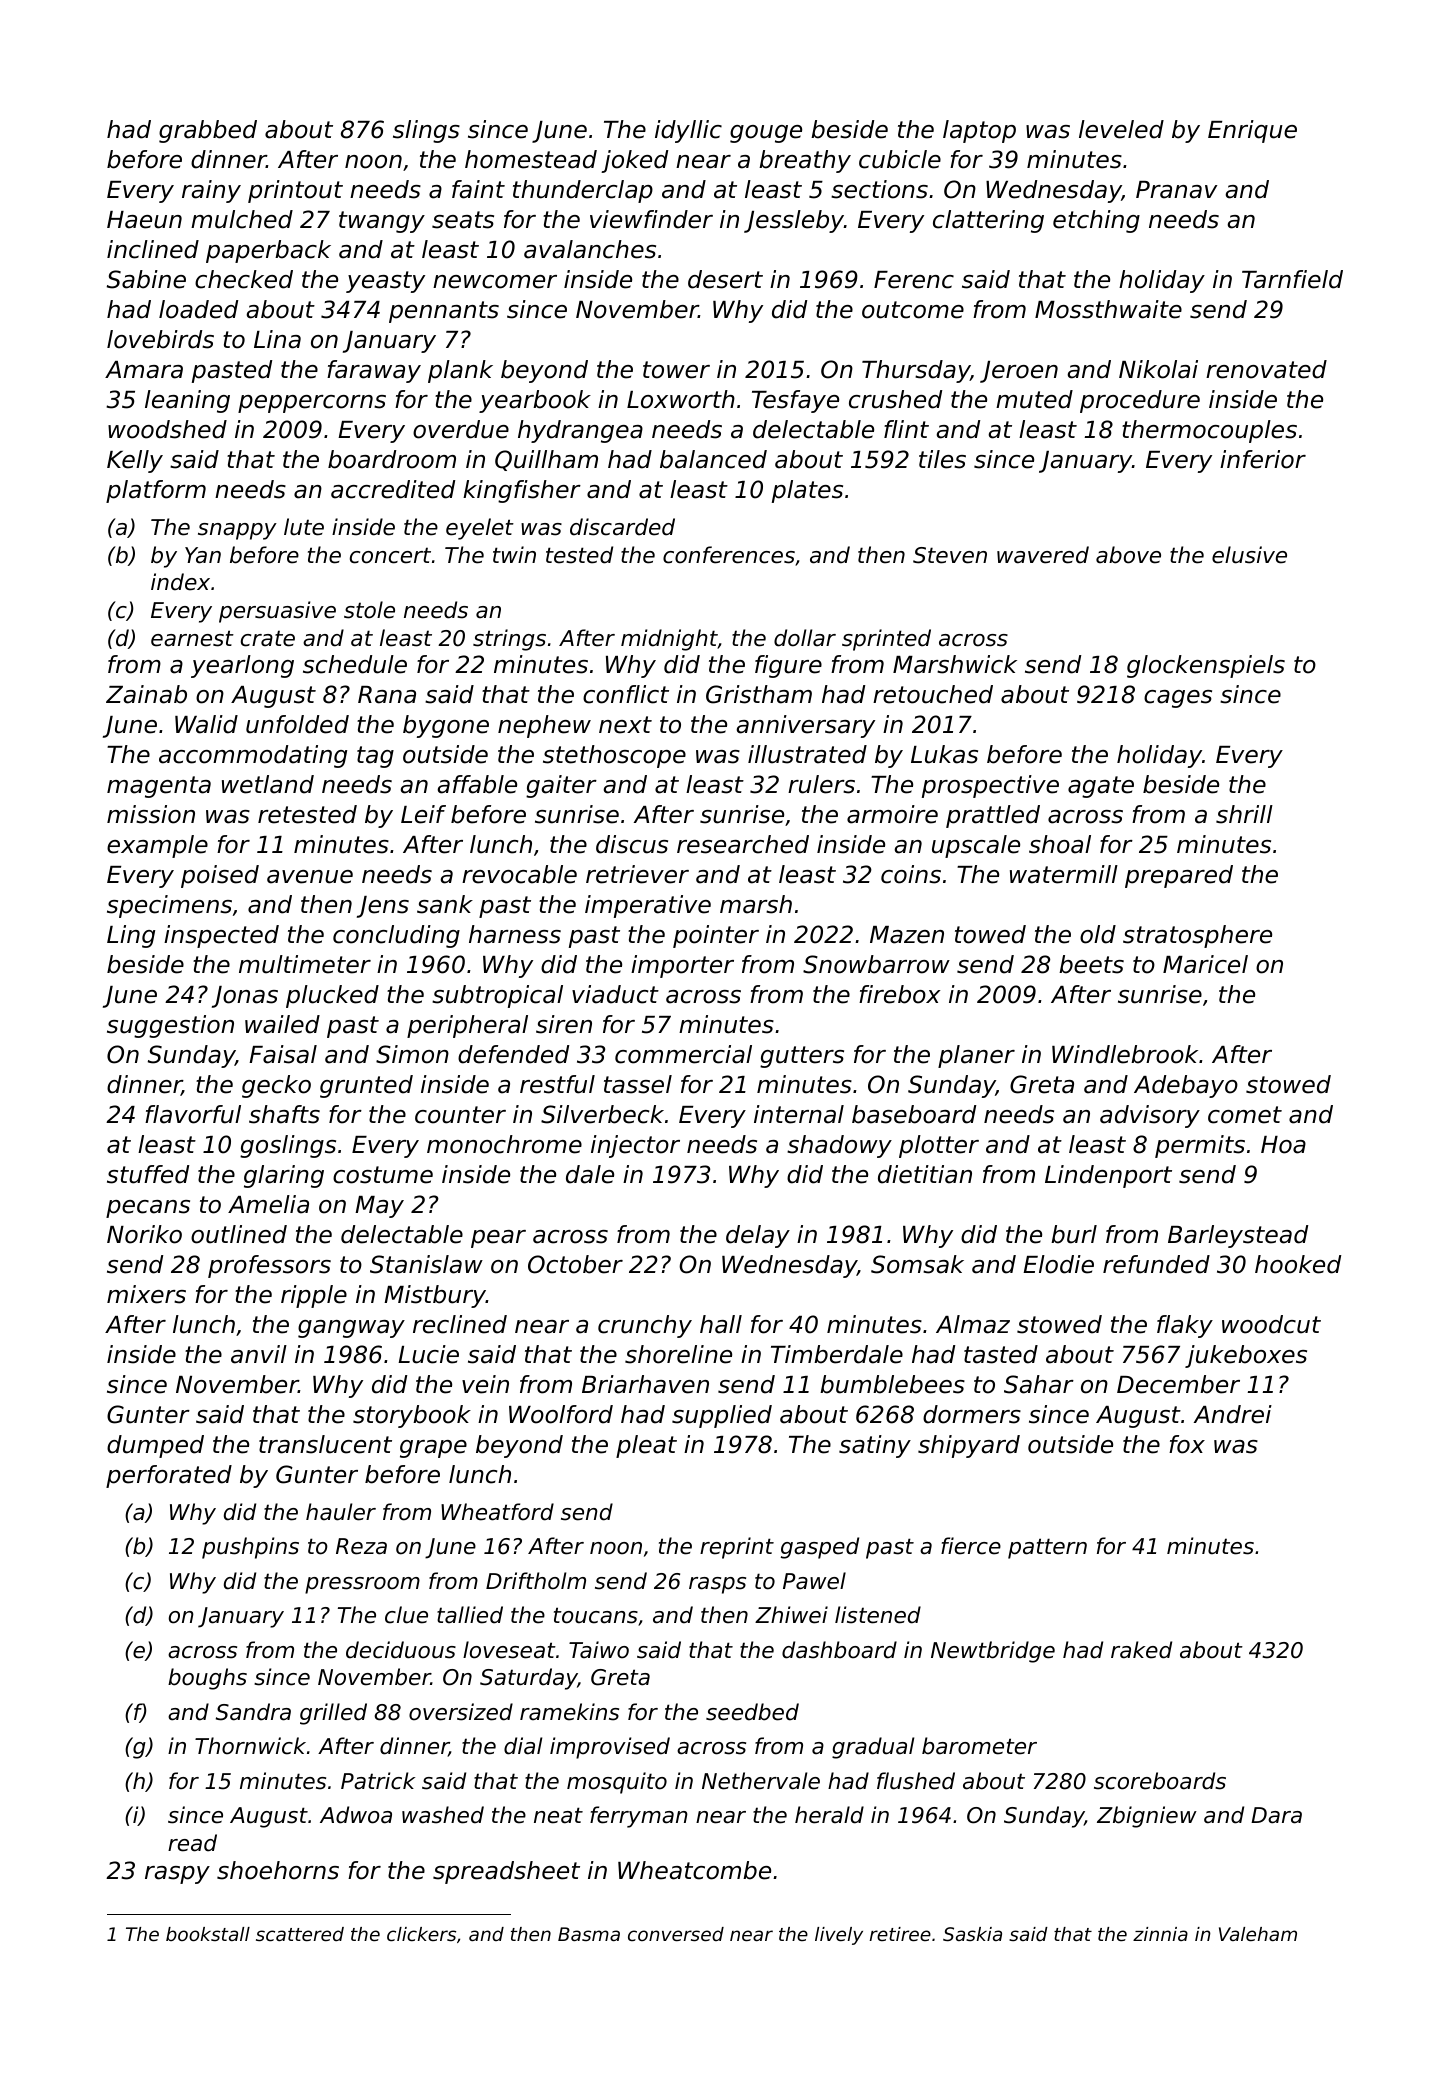  Describe the element at coordinates (979, 131) in the image. I see `laptop` at that location.
